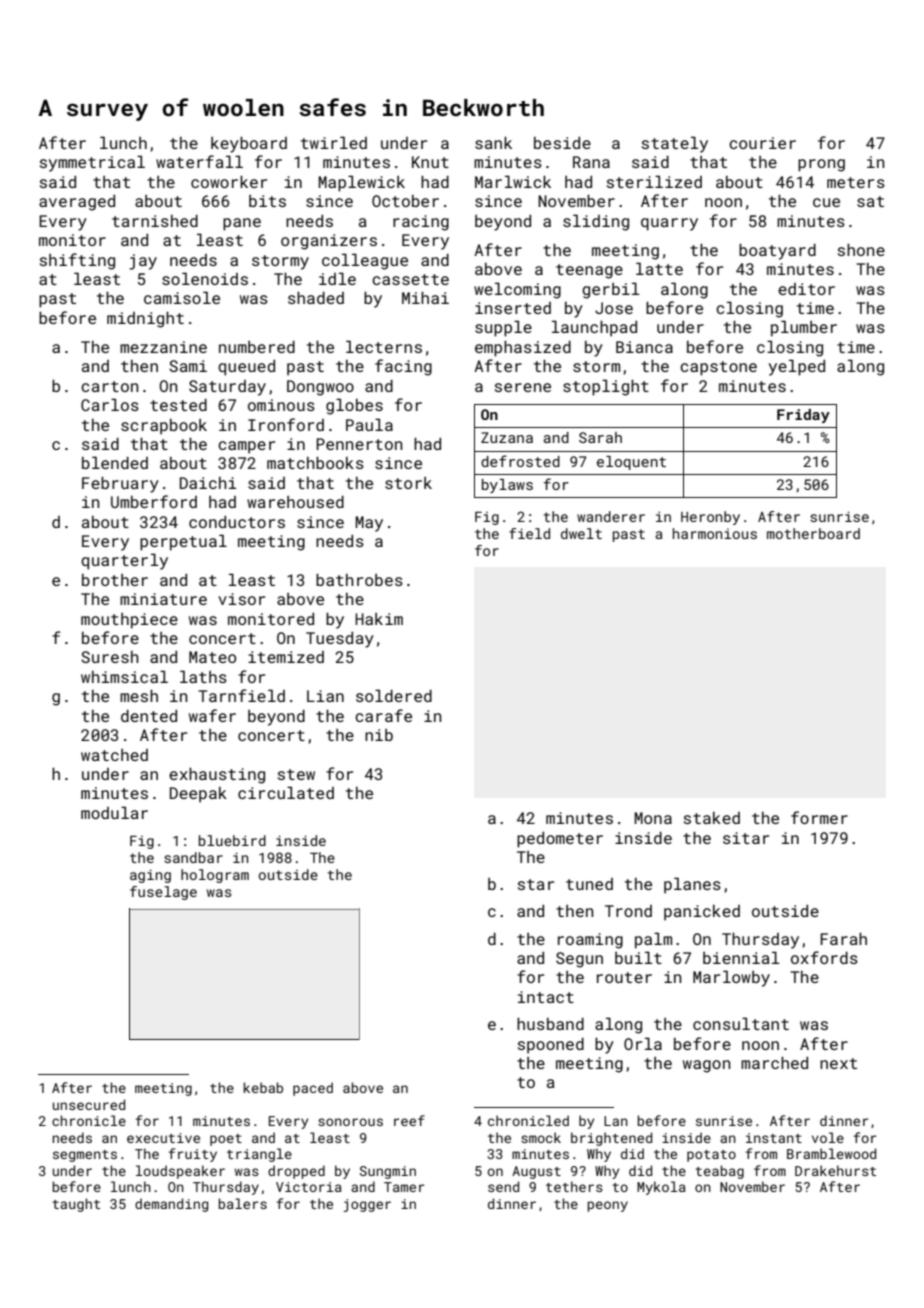  What do you see at coordinates (110, 657) in the screenshot?
I see `Suresh` at bounding box center [110, 657].
